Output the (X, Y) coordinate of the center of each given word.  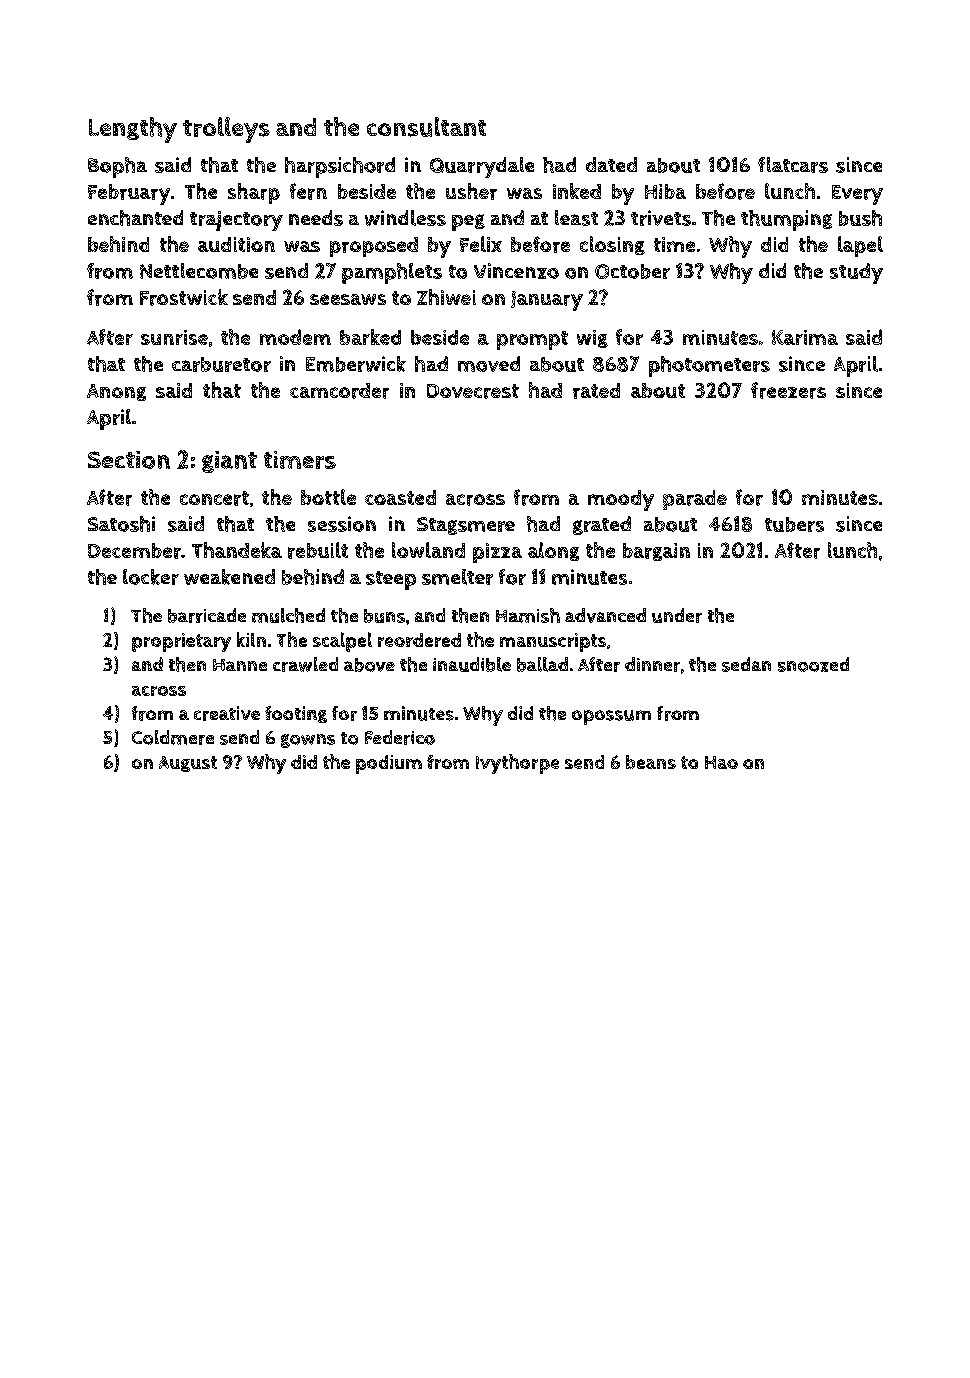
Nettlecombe (199, 271)
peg (468, 222)
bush (860, 218)
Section (129, 460)
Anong (116, 392)
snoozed (813, 664)
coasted (400, 497)
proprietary (181, 642)
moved (489, 364)
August (188, 764)
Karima (805, 337)
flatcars (793, 165)
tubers (794, 524)
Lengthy (133, 130)
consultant (426, 127)
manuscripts (553, 642)
